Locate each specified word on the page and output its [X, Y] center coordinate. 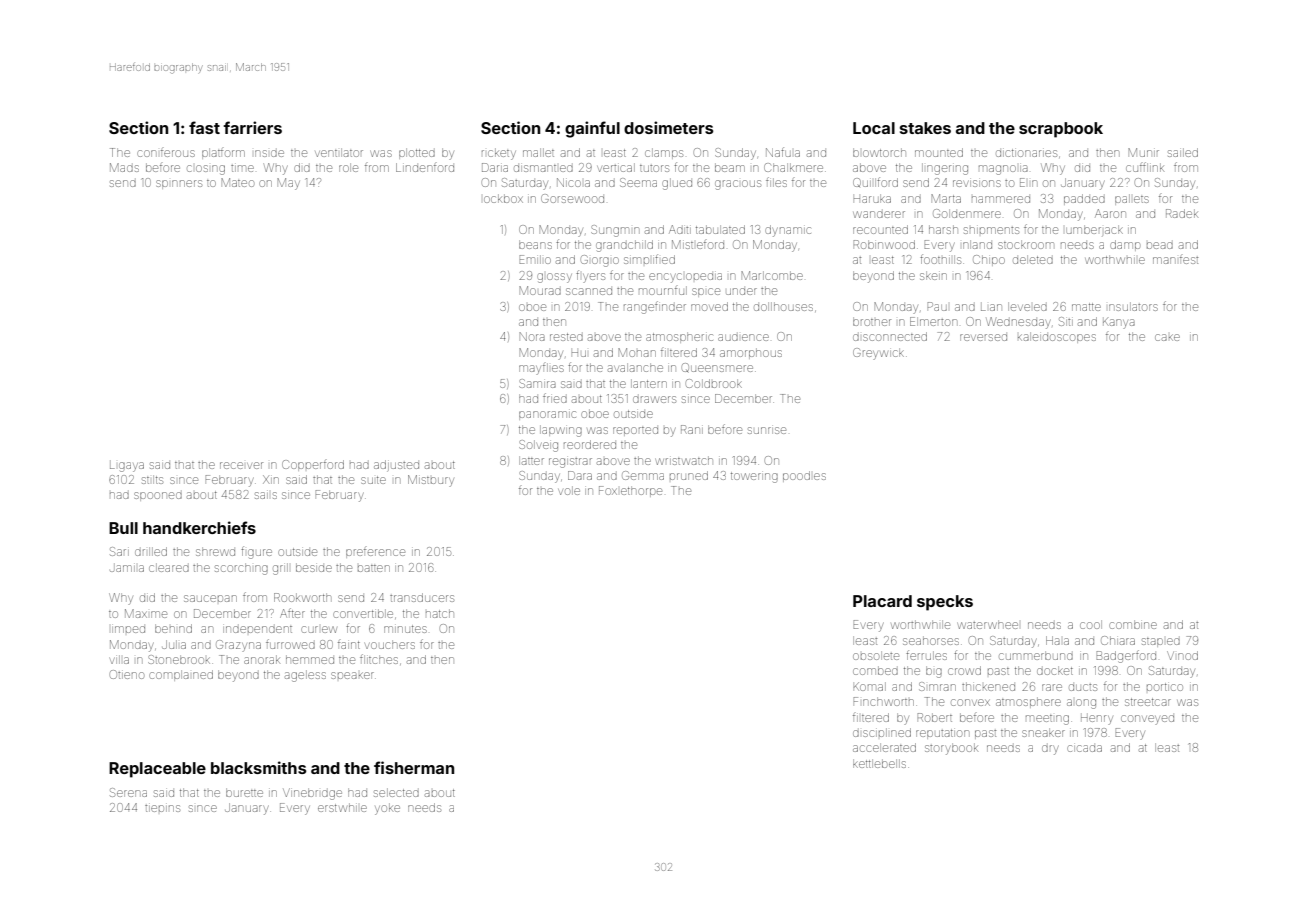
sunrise [767, 430]
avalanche [635, 367]
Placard [882, 601]
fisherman [414, 767]
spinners [179, 184]
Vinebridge [312, 794]
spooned [158, 496]
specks [945, 603]
